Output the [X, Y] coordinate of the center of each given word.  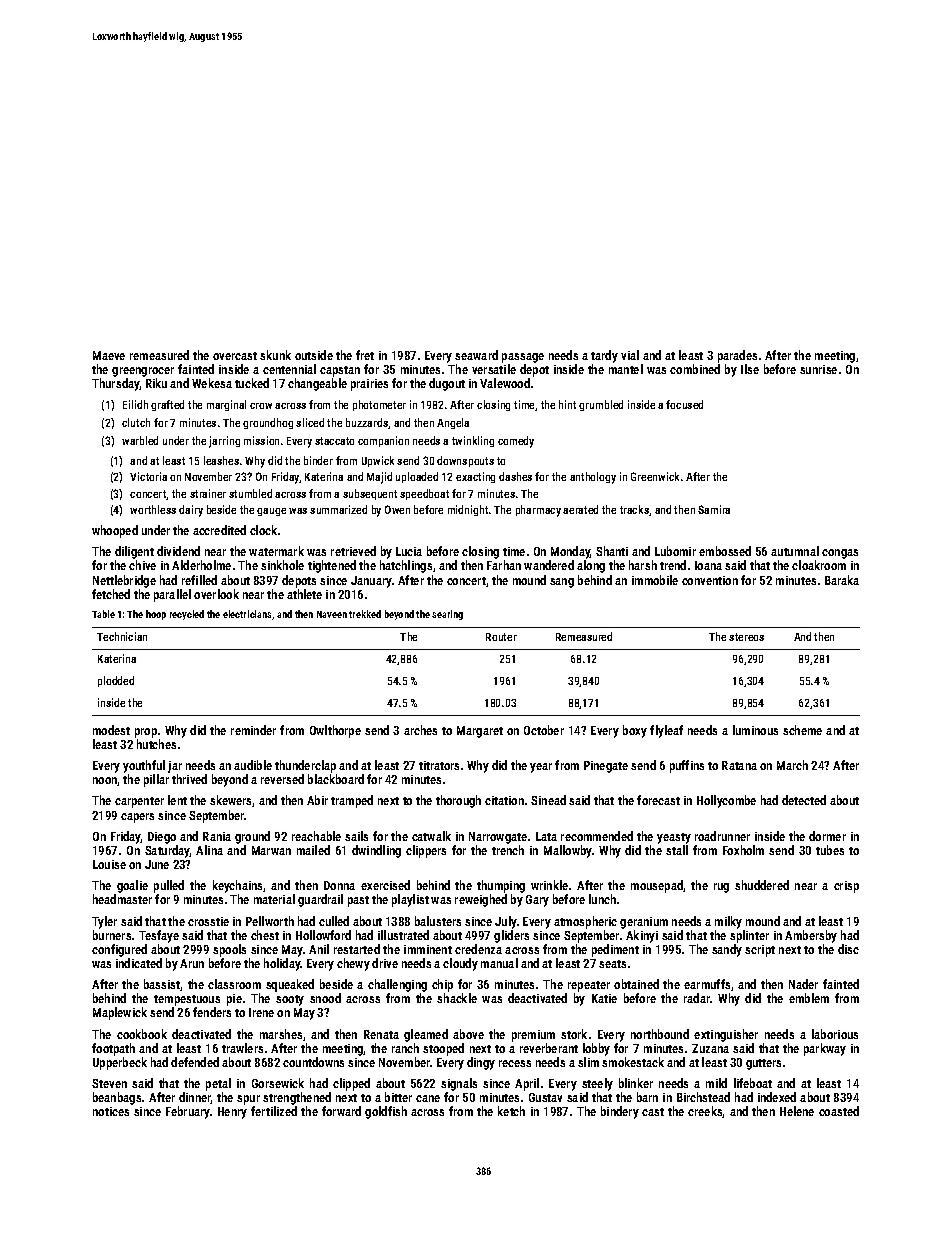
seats [612, 964]
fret [365, 355]
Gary [537, 901]
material [274, 899]
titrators [439, 765]
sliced [310, 422]
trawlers [242, 1048]
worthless [153, 509]
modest [111, 730]
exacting [475, 477]
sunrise [818, 369]
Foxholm [743, 850]
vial [630, 355]
